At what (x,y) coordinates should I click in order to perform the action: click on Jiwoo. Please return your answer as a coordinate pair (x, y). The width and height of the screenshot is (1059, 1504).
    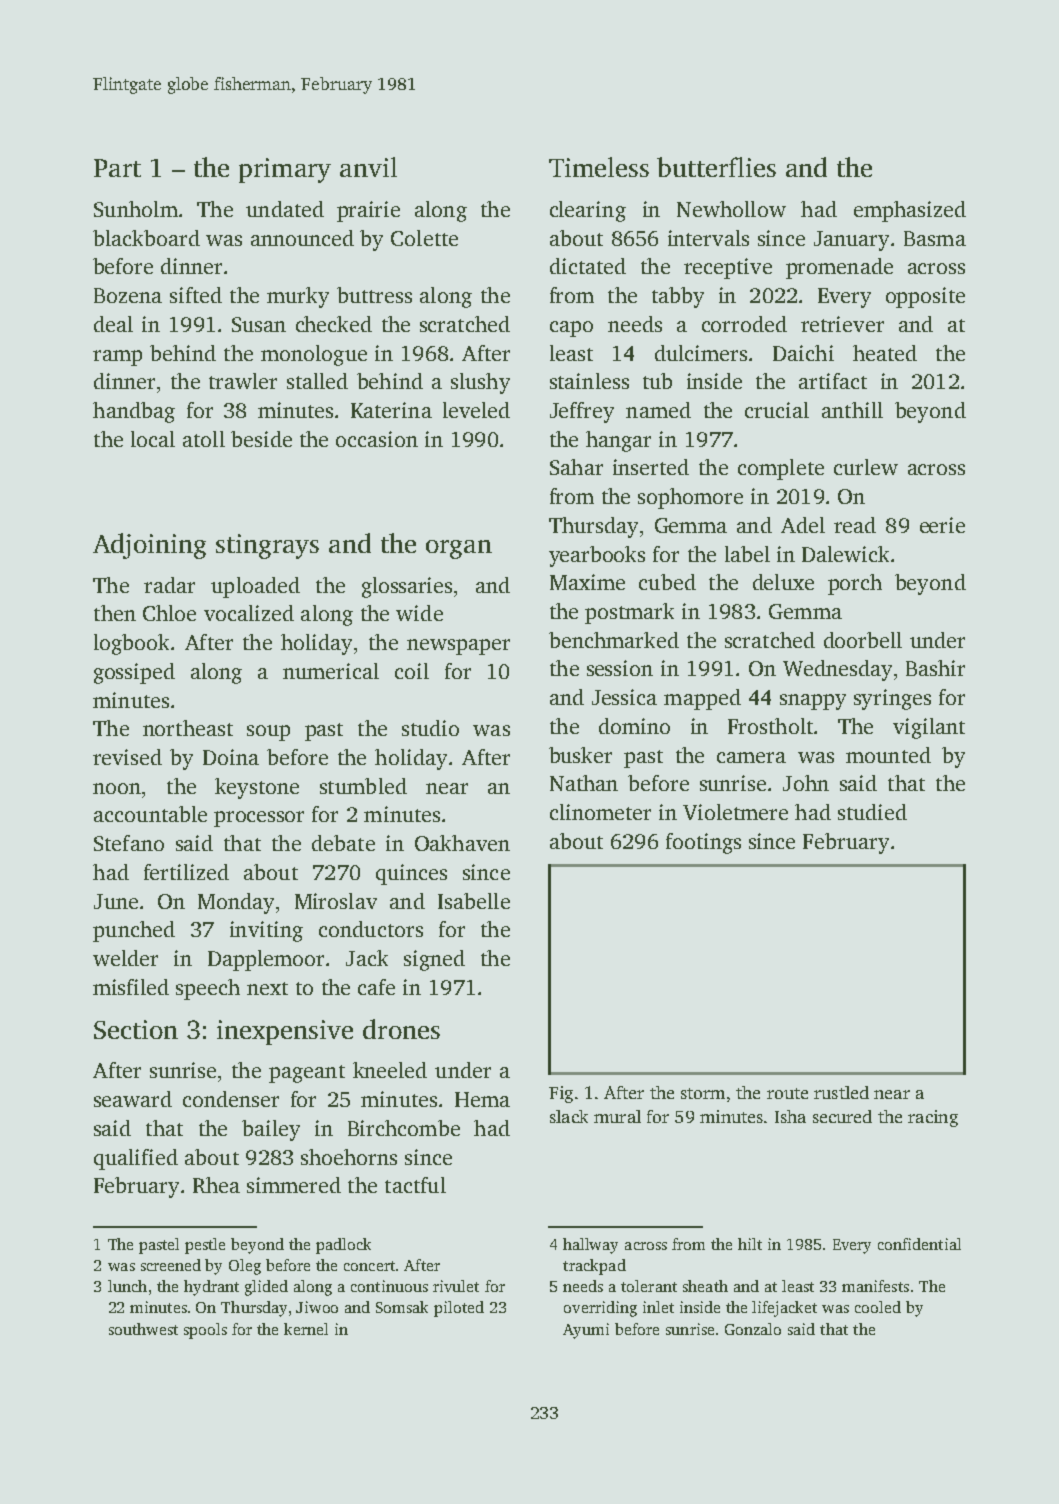
    Looking at the image, I should click on (317, 1307).
